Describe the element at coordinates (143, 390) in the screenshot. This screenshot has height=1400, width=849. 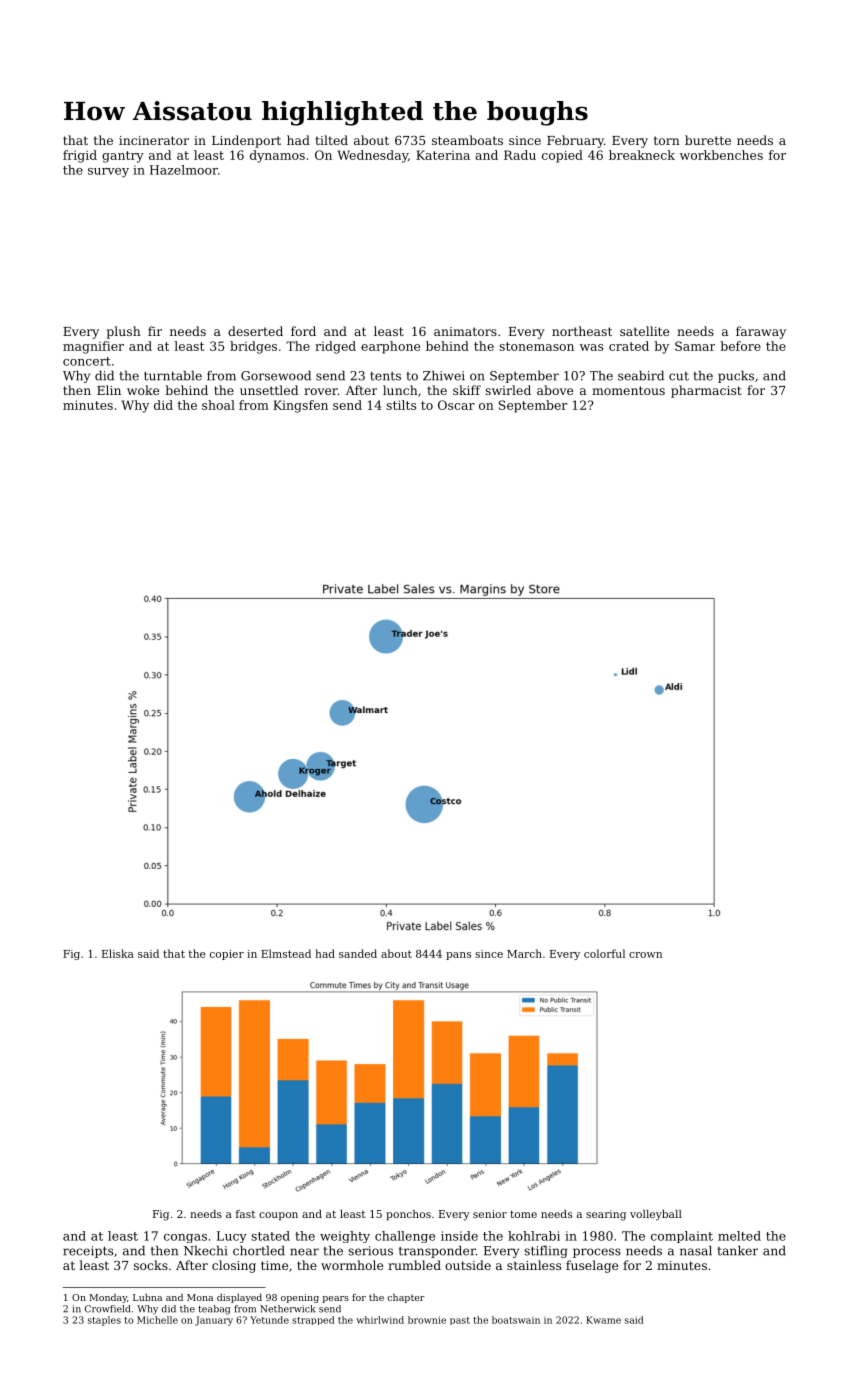
I see `woke` at that location.
